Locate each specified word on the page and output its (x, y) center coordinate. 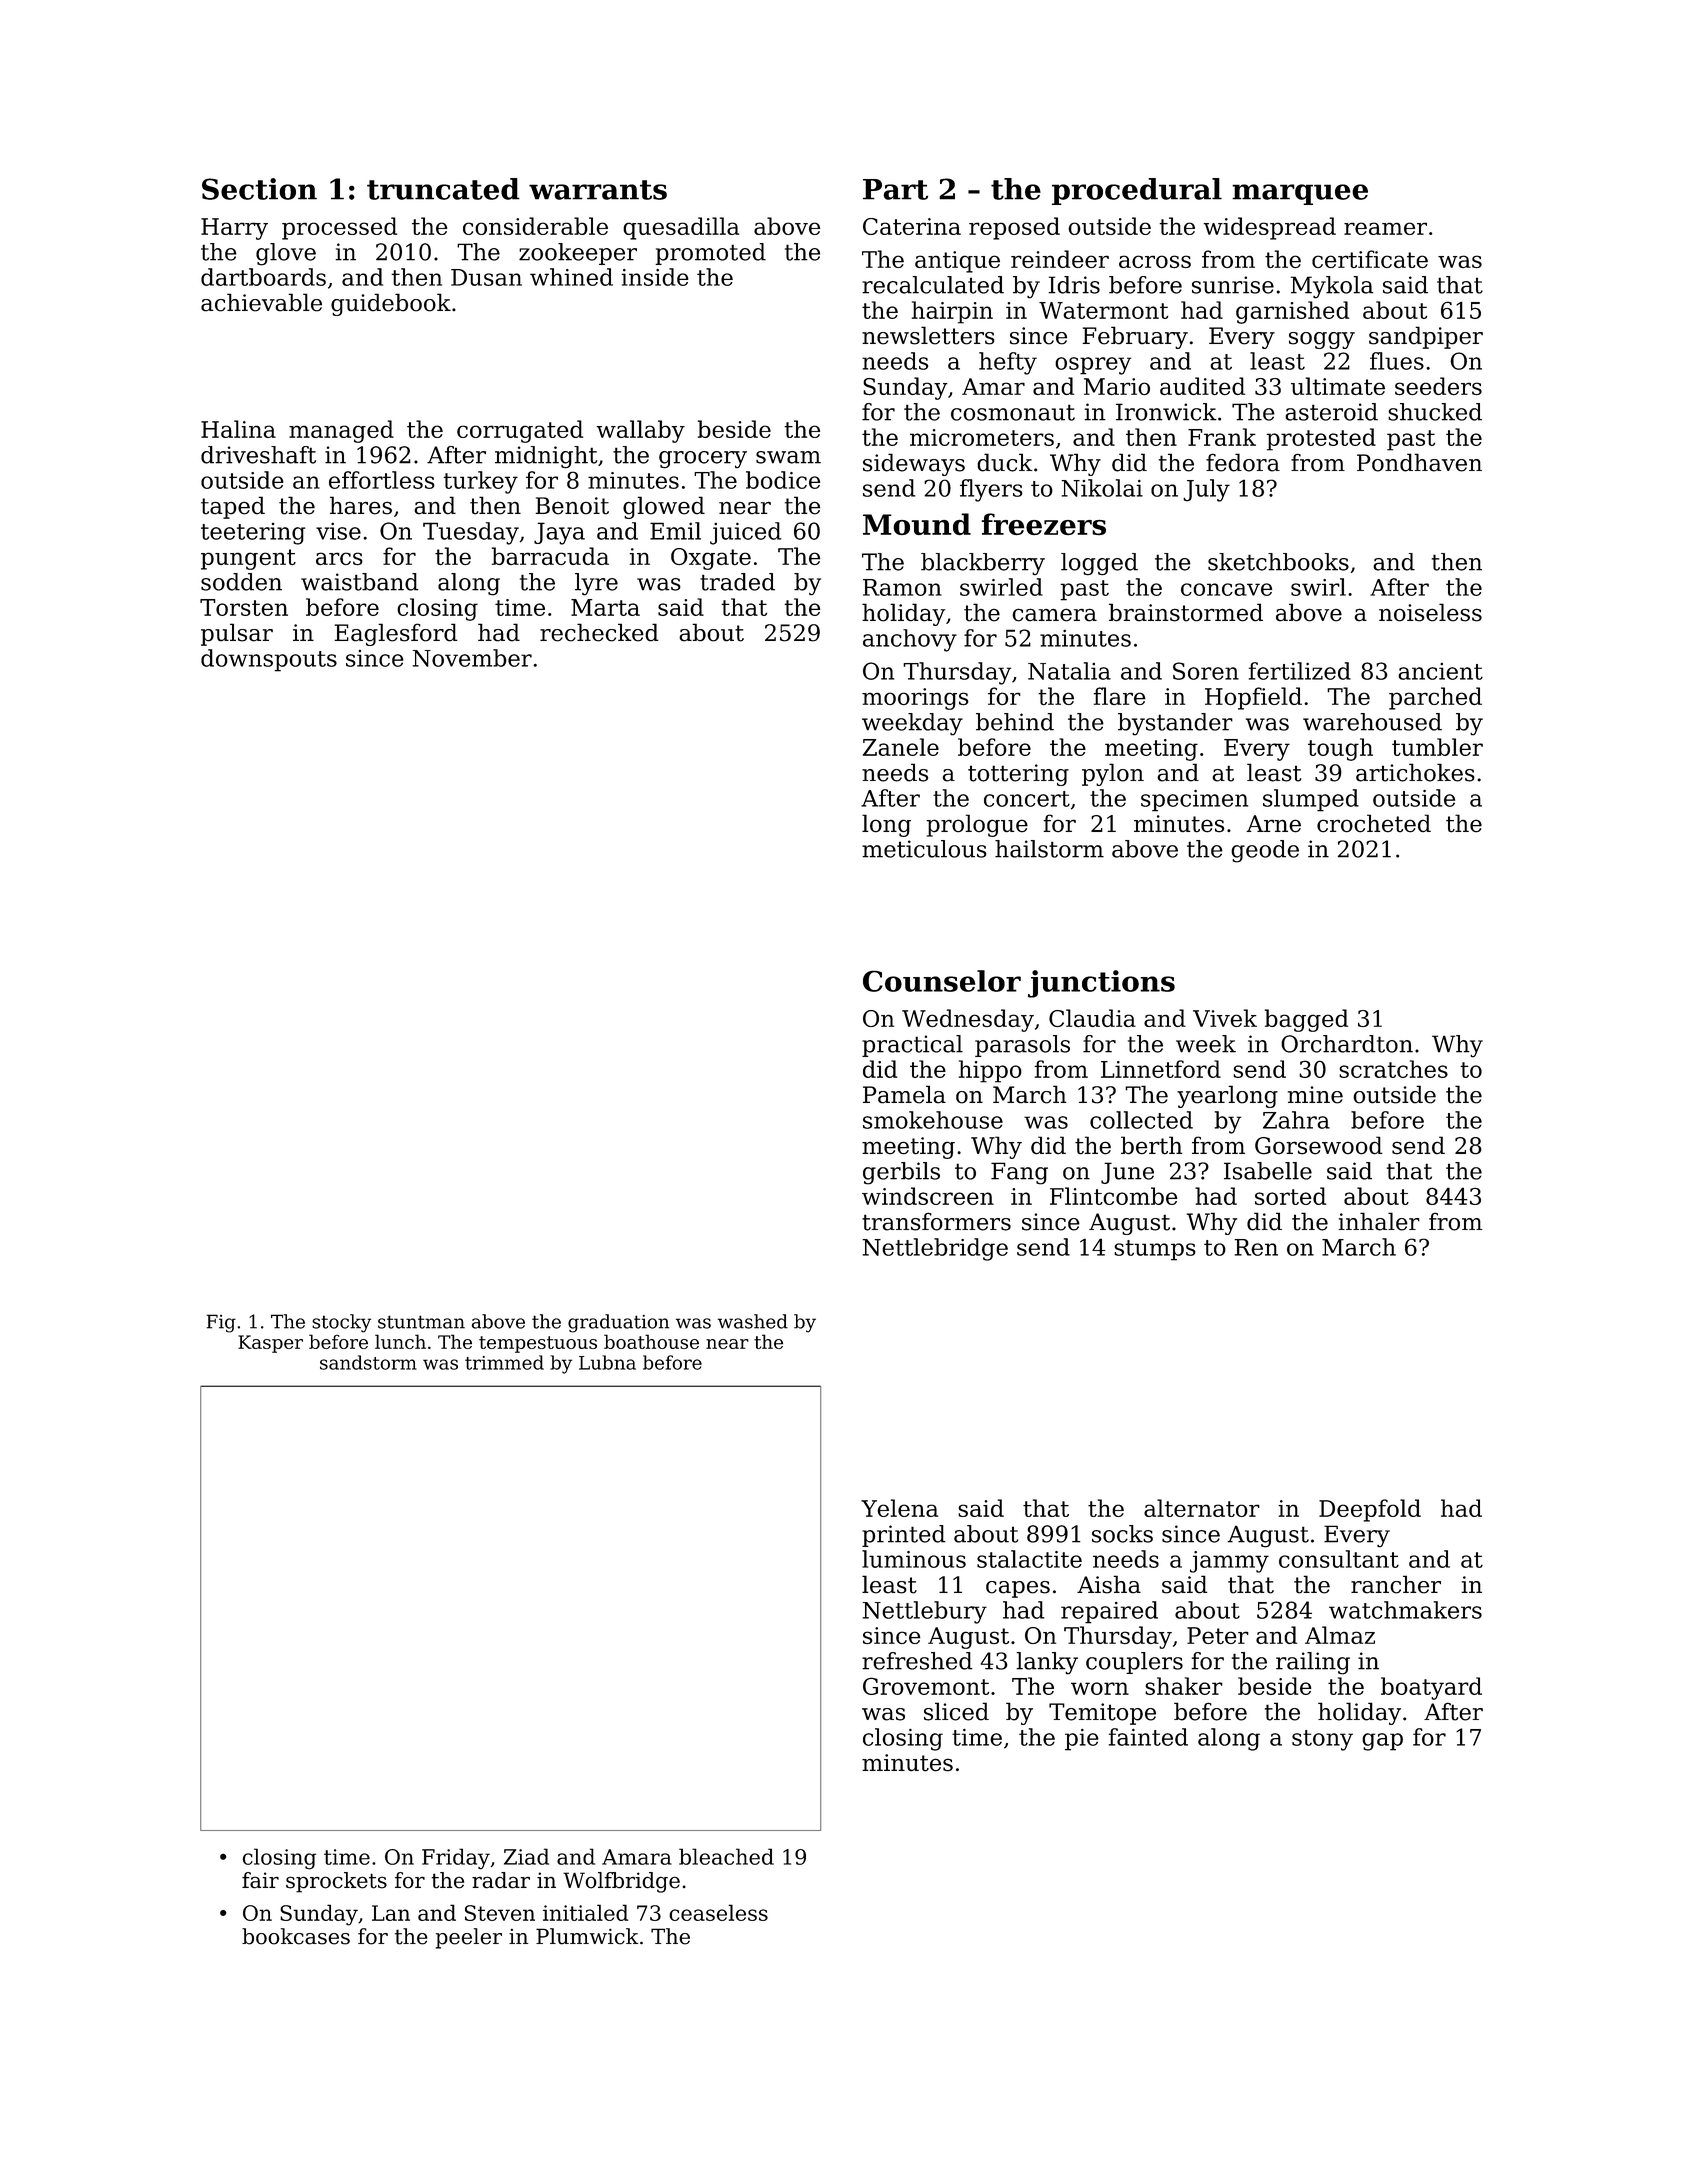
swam (788, 457)
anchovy (910, 640)
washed (753, 1321)
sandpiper (1426, 337)
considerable (535, 226)
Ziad (526, 1856)
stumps (1155, 1250)
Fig (221, 1323)
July (1206, 490)
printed (904, 1536)
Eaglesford (396, 634)
